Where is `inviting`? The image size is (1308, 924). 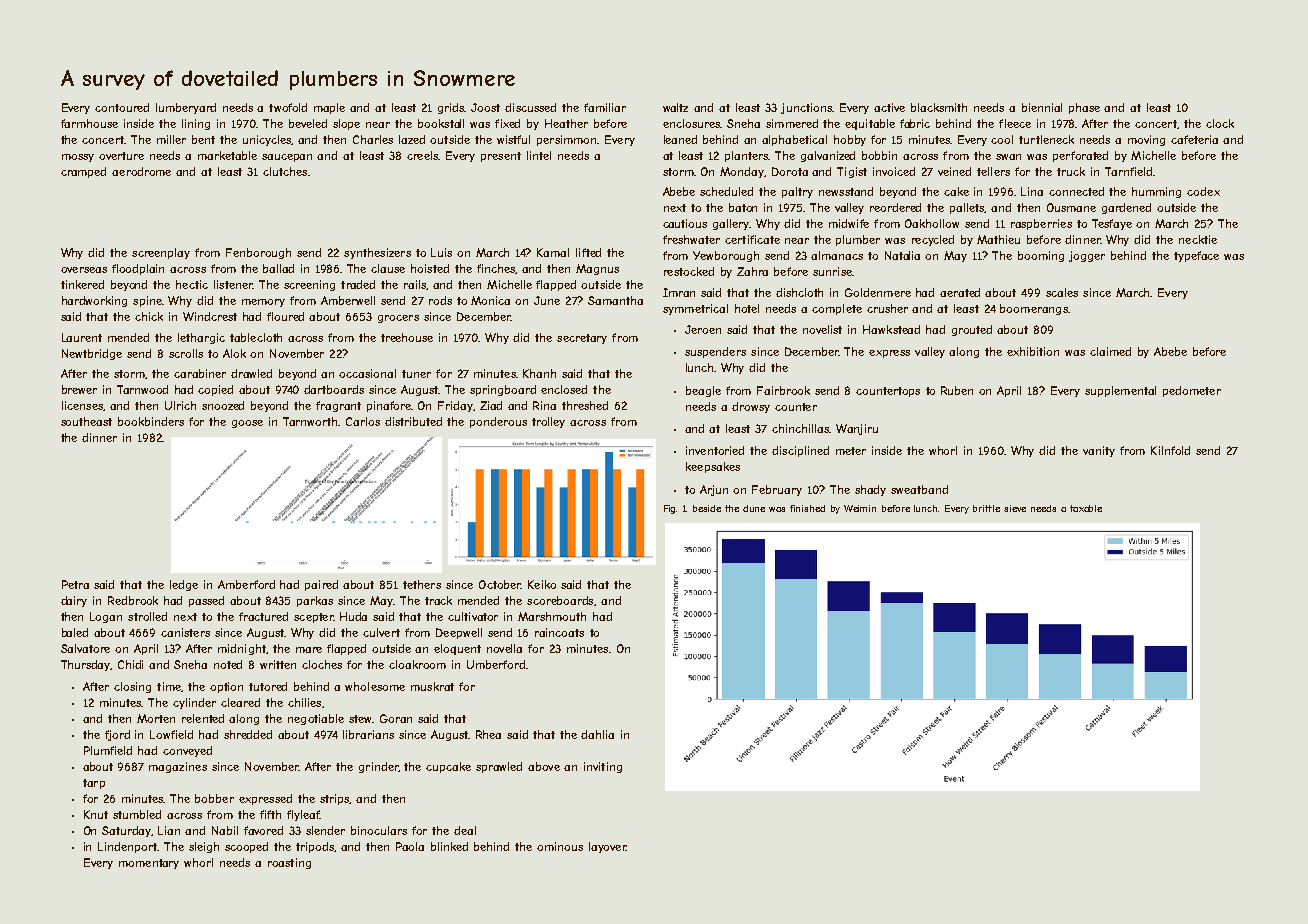 inviting is located at coordinates (603, 767).
